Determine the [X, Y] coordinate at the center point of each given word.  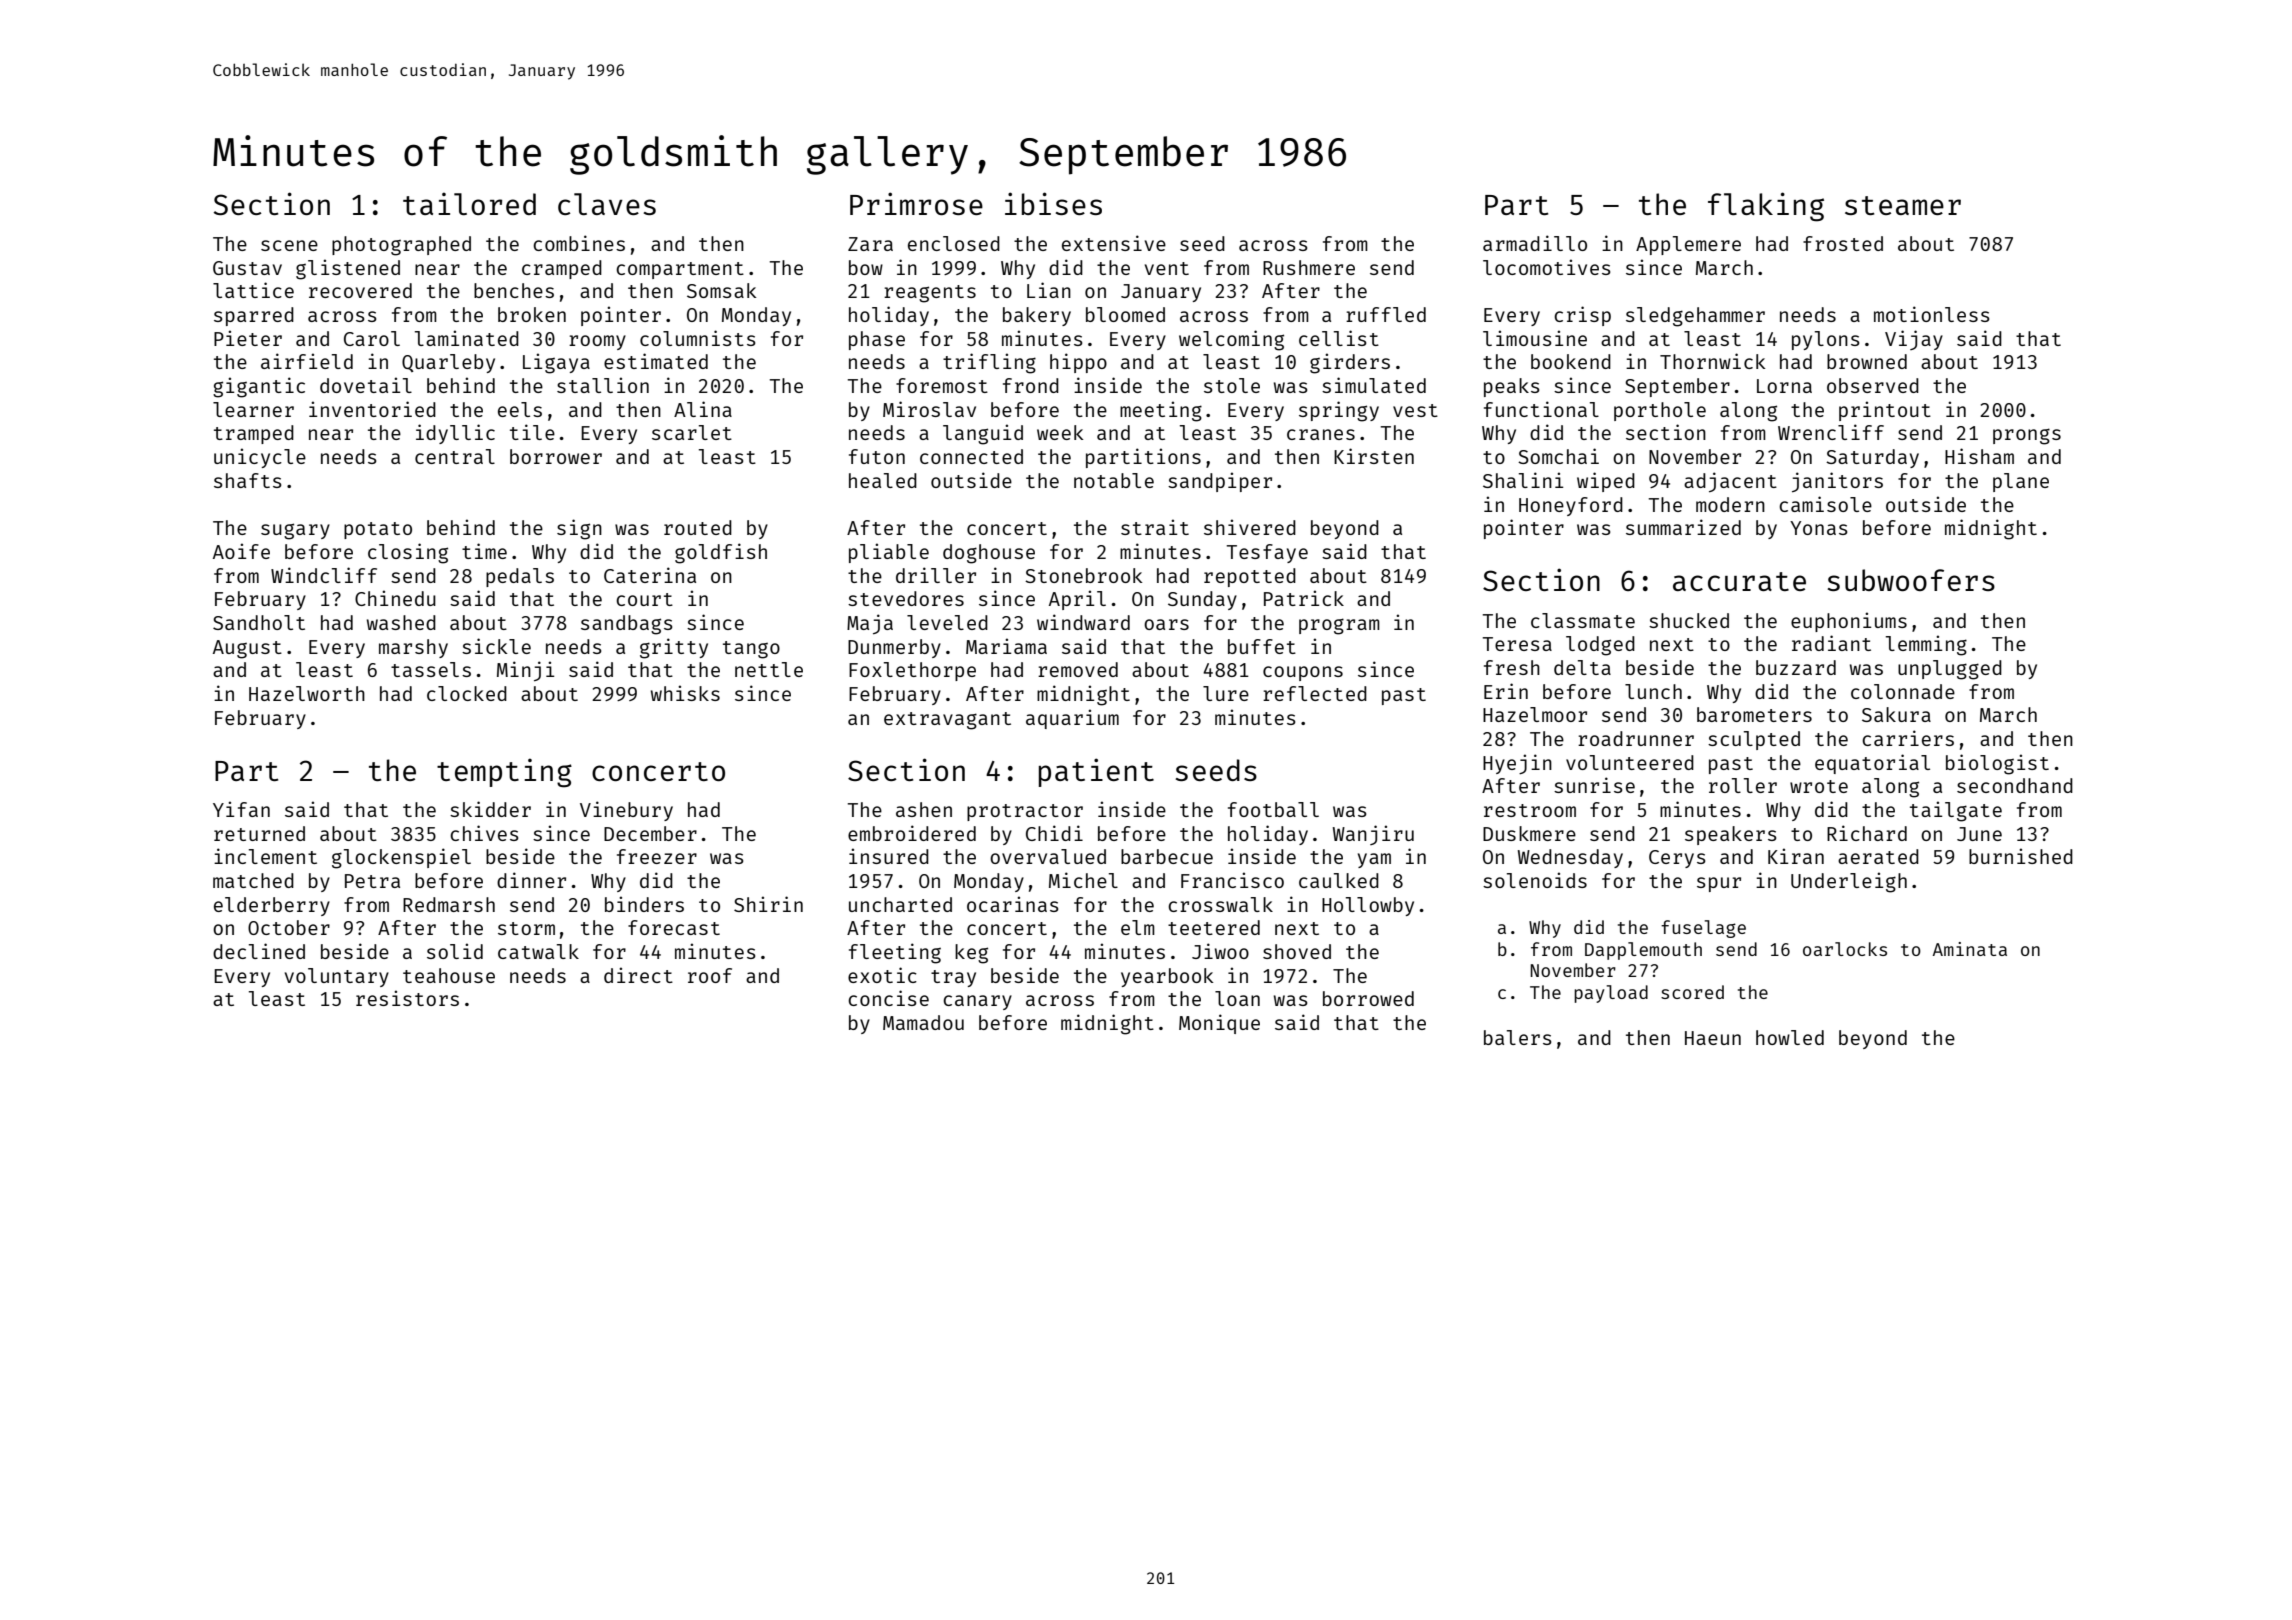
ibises [1053, 203]
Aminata [1970, 949]
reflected [1315, 693]
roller [1743, 785]
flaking [1766, 207]
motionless [1932, 314]
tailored [469, 203]
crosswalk [1220, 904]
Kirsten [1374, 456]
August [247, 649]
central [455, 456]
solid [455, 951]
